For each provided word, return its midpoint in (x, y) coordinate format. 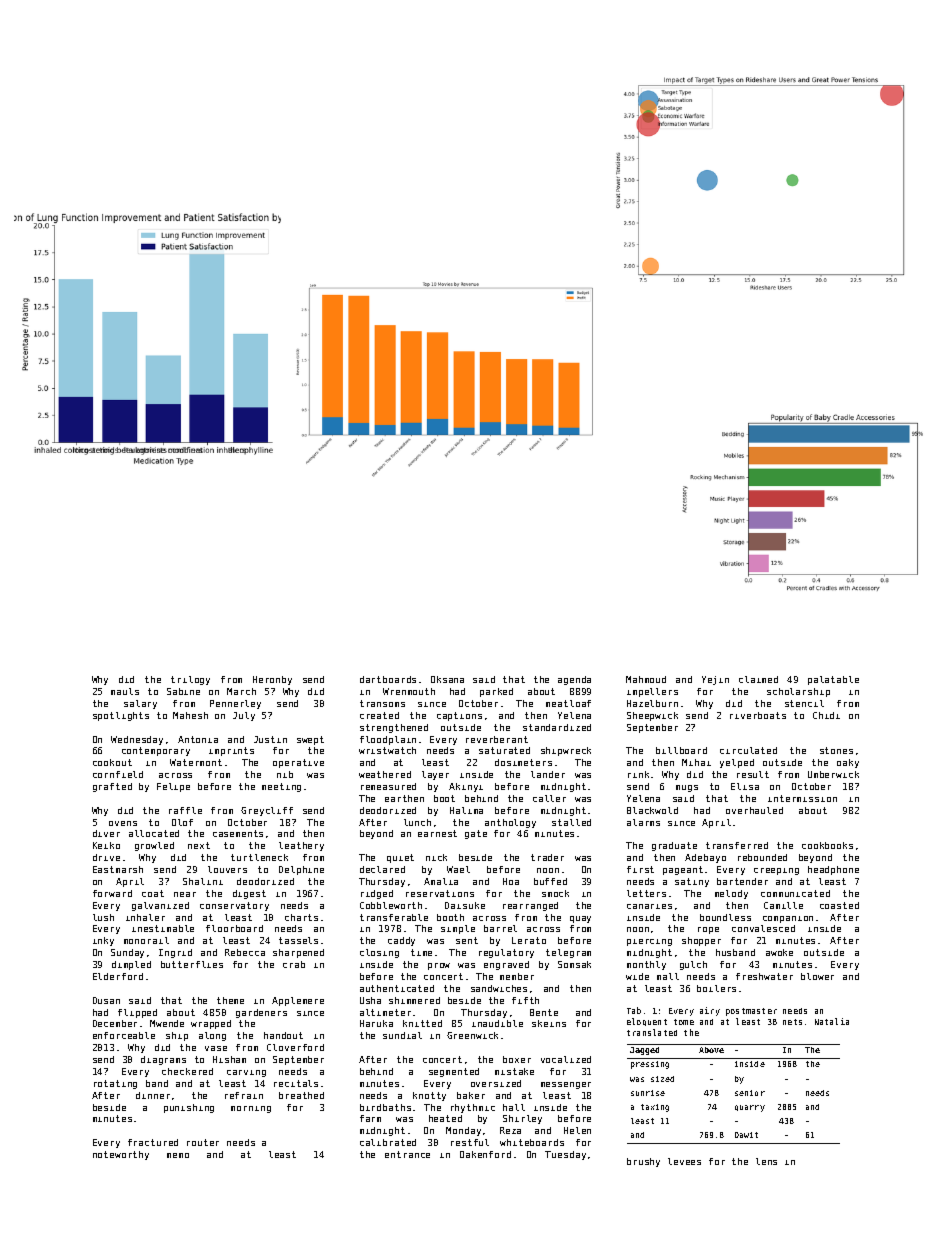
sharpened (298, 953)
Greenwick (472, 1035)
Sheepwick (652, 716)
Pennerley (235, 704)
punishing (189, 1108)
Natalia (832, 1021)
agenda (574, 680)
